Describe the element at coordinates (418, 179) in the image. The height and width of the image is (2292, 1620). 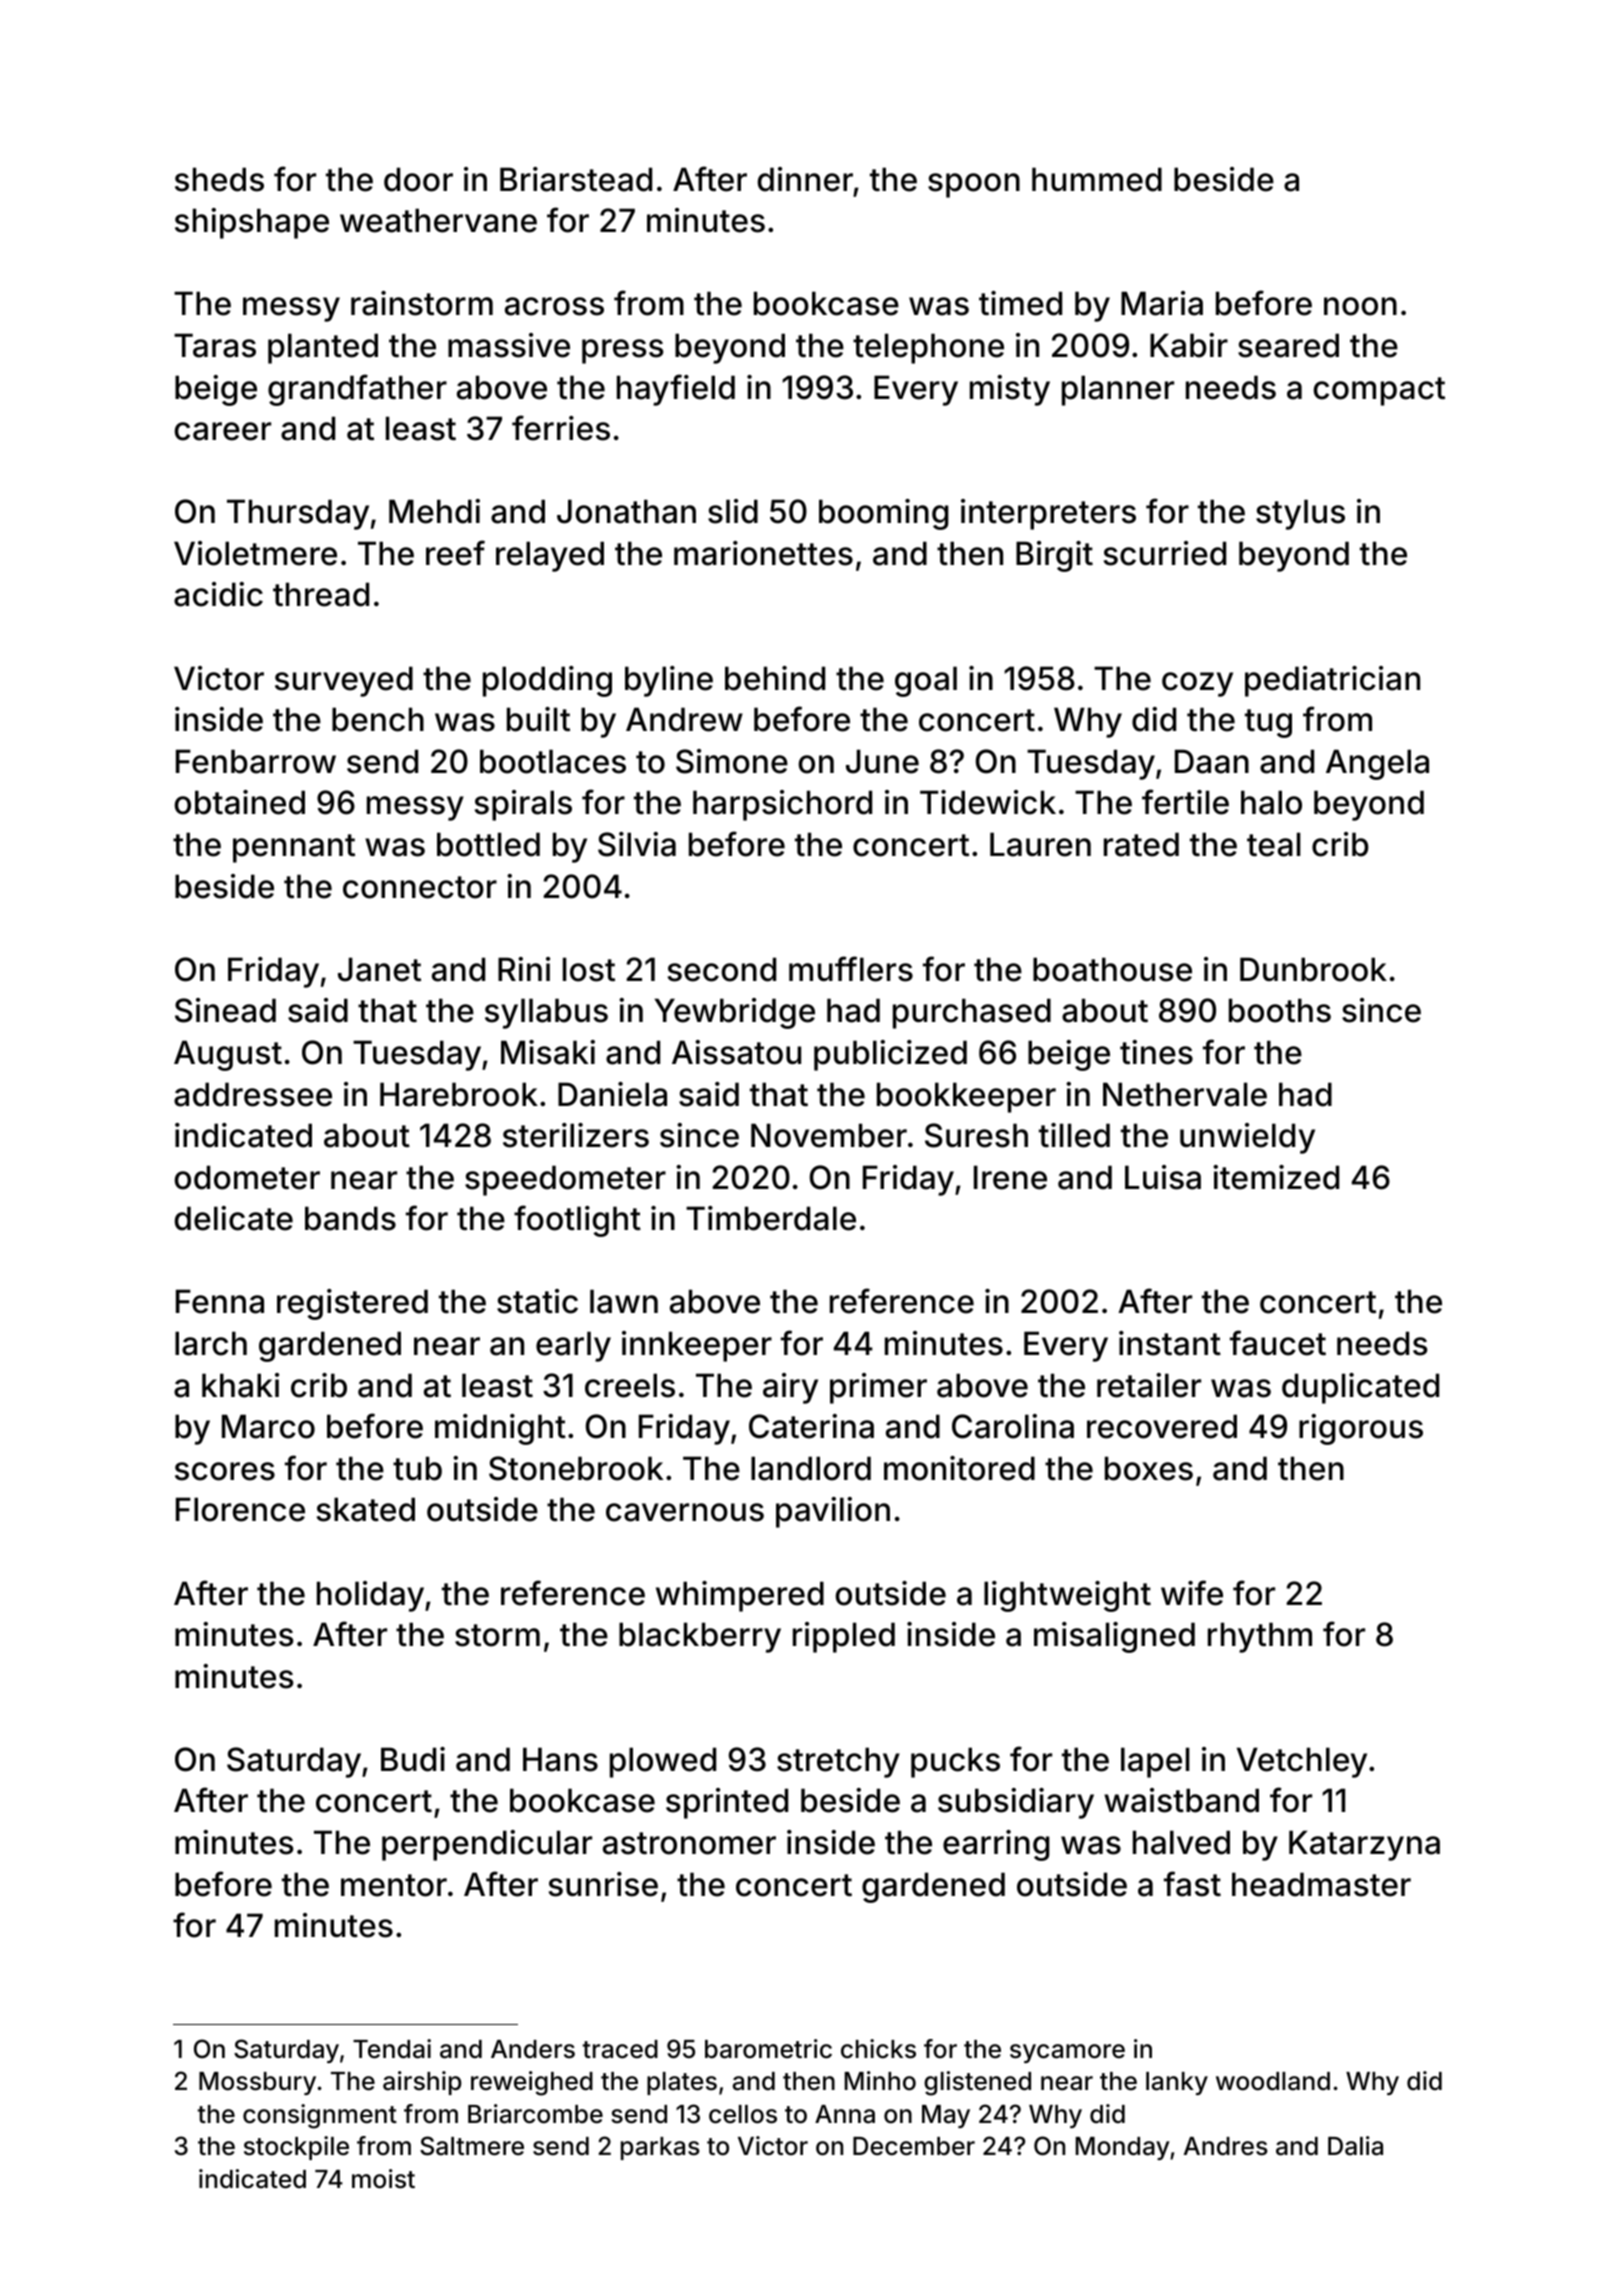
I see `door` at that location.
